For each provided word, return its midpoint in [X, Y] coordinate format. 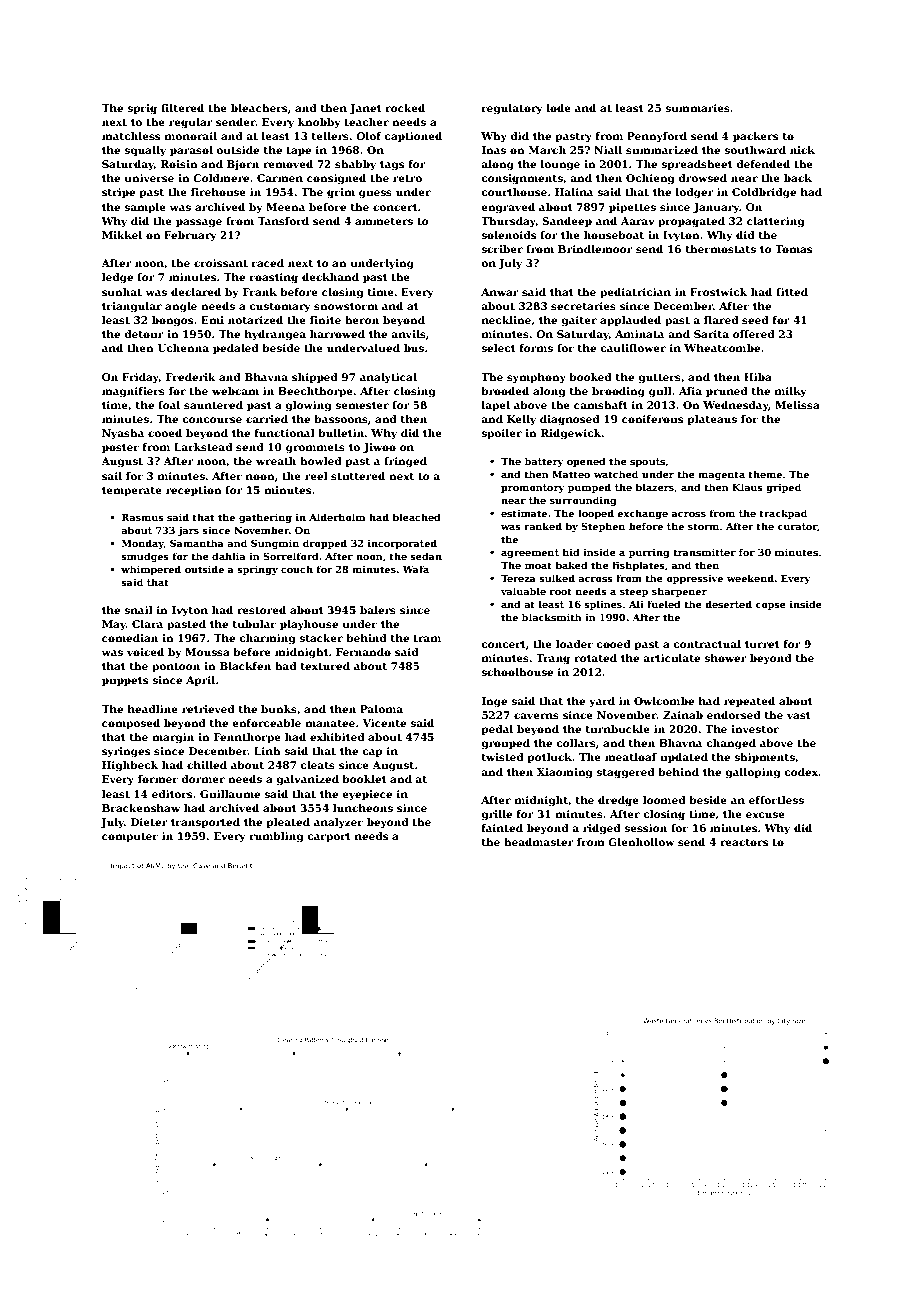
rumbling [276, 837]
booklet [364, 779]
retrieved [208, 709]
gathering [265, 518]
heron [362, 320]
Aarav [638, 221]
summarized [662, 150]
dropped [325, 544]
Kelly [521, 420]
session [646, 828]
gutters [659, 379]
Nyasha [123, 434]
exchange [642, 514]
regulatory [512, 109]
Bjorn [243, 165]
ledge [117, 278]
